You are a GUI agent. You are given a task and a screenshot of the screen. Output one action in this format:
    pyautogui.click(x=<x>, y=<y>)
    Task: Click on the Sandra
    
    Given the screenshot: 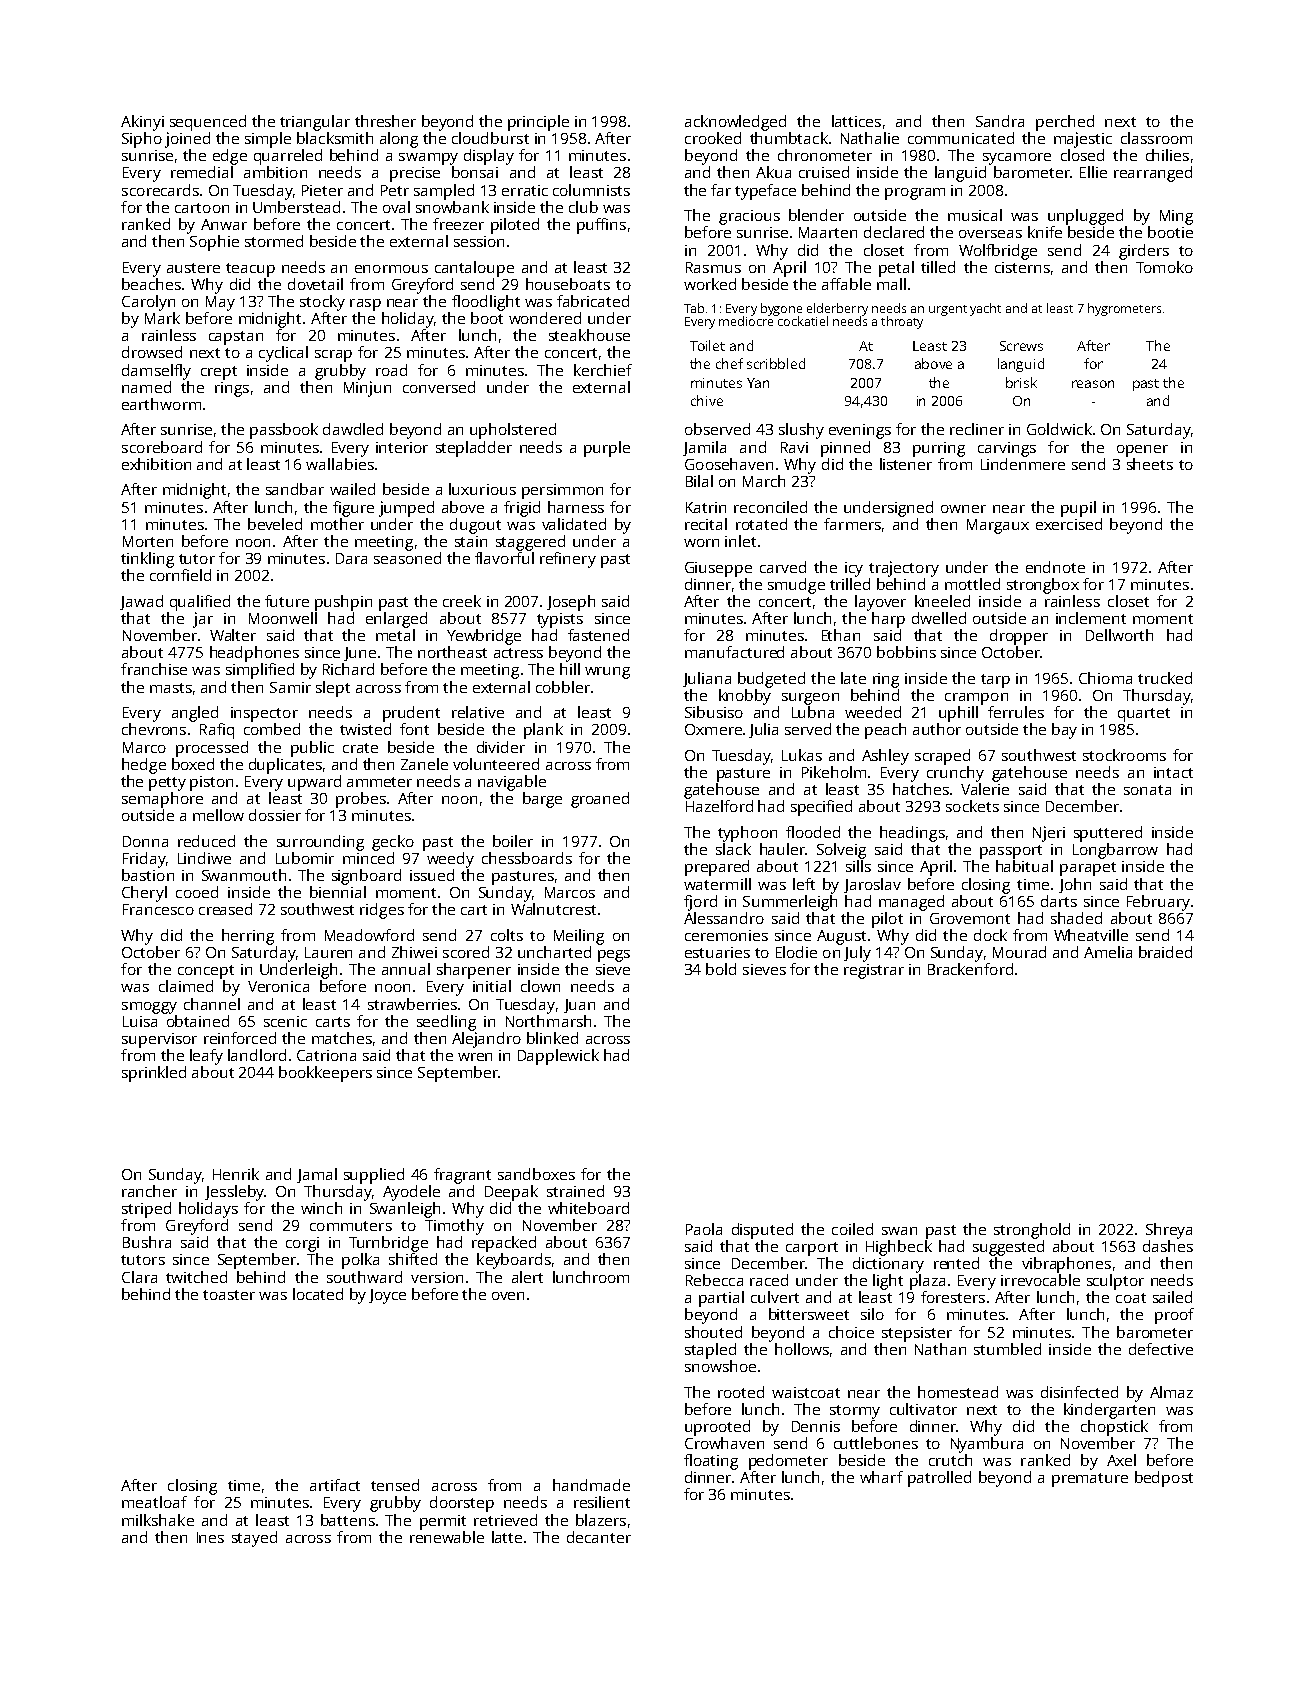 What is the action you would take?
    pyautogui.click(x=1000, y=121)
